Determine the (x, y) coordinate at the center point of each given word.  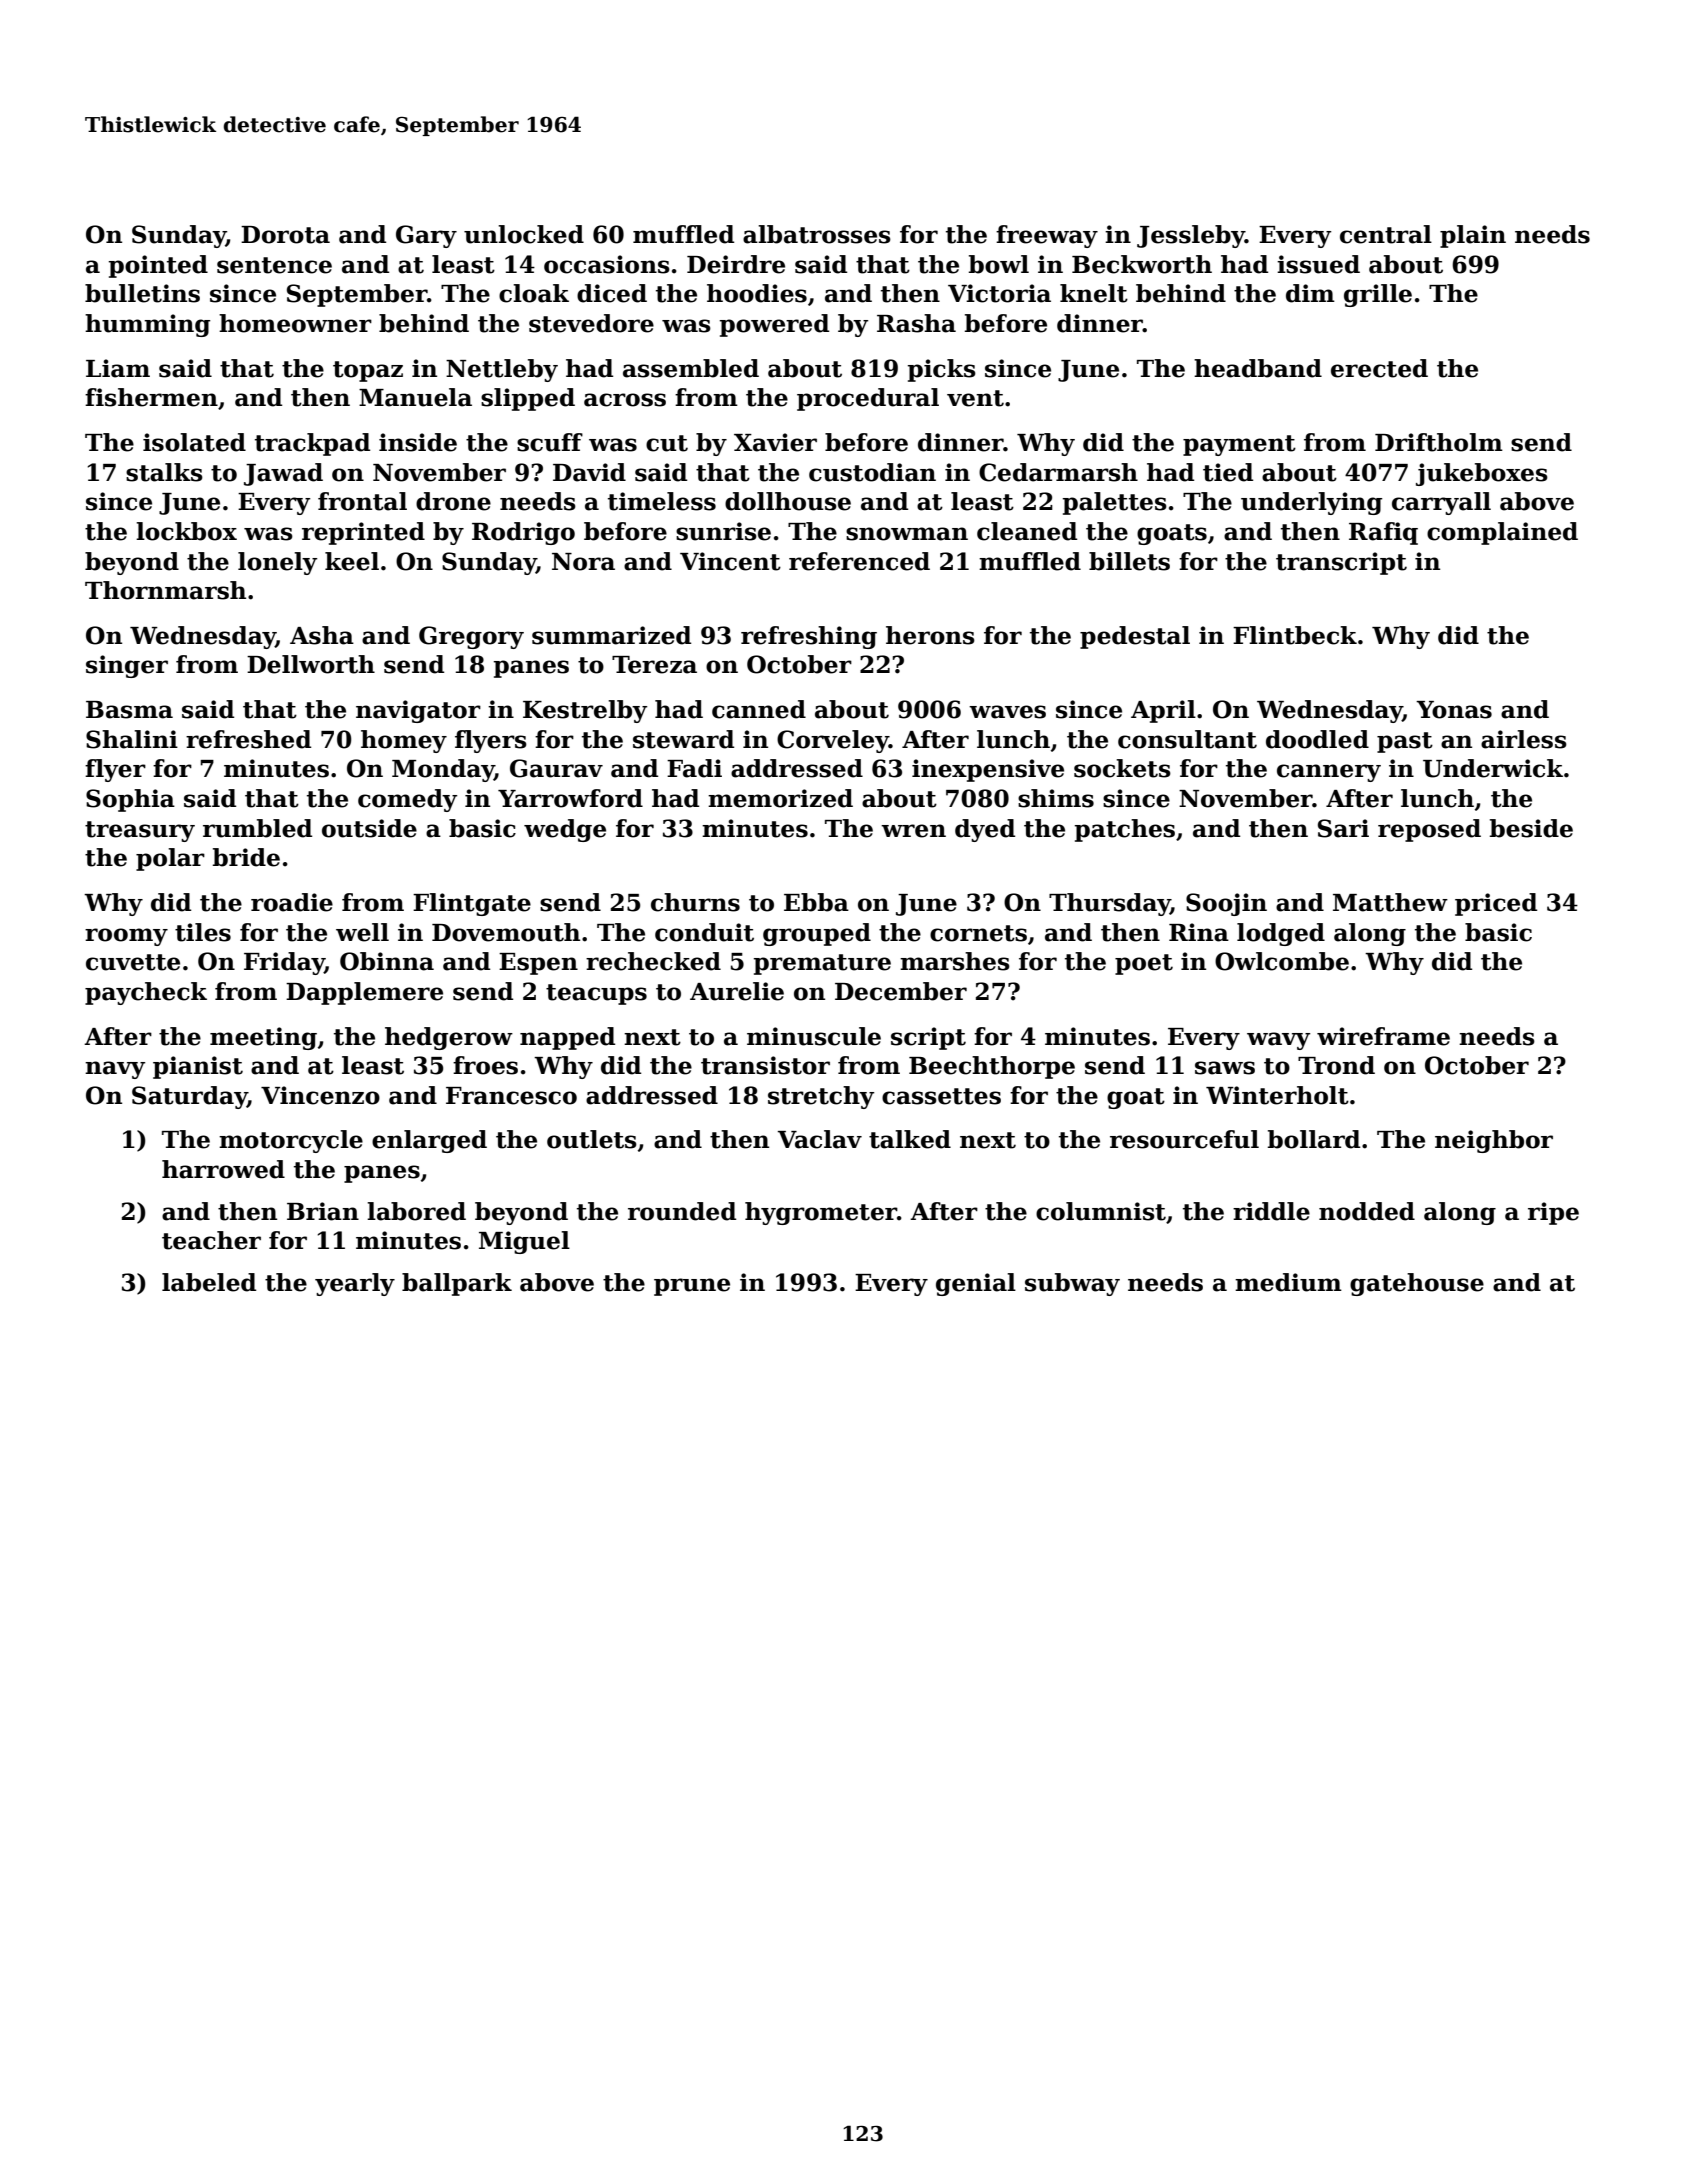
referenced (859, 561)
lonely (277, 563)
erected (1379, 368)
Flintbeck (1295, 635)
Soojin (1226, 904)
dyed (985, 830)
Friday (284, 963)
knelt (1094, 293)
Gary (426, 236)
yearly (355, 1284)
